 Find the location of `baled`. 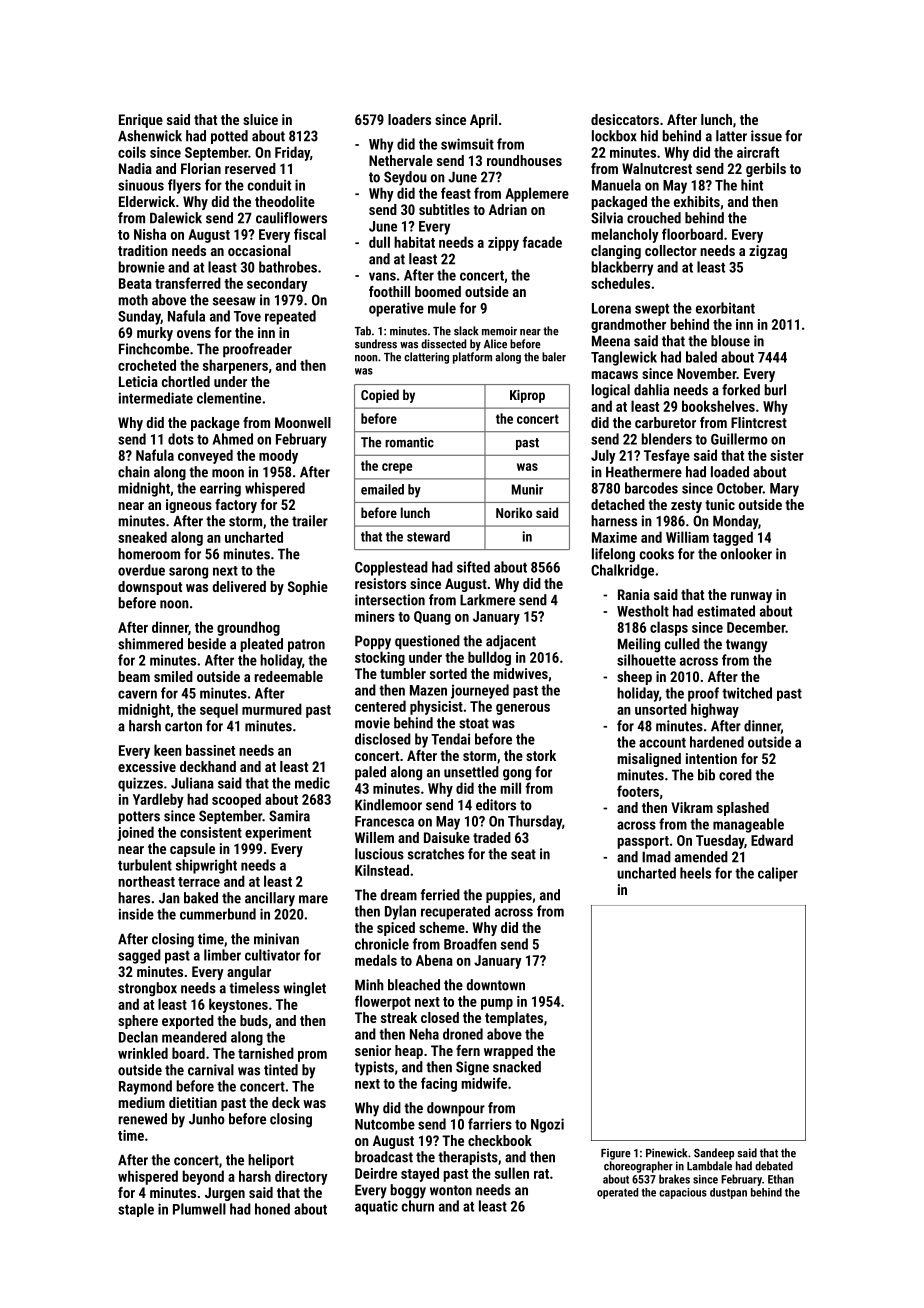

baled is located at coordinates (701, 357).
